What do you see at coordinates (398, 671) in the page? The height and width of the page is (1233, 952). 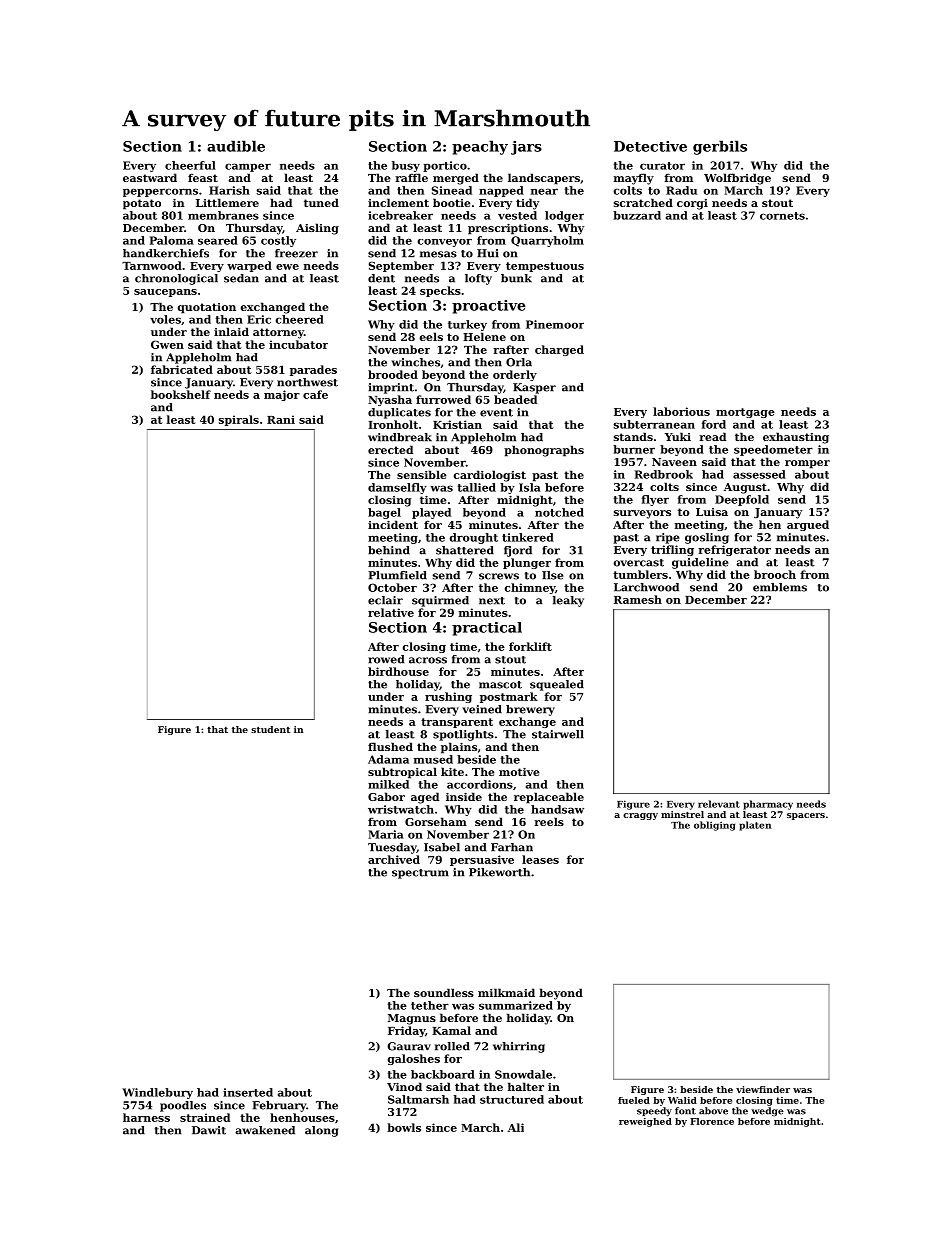 I see `birdhouse` at bounding box center [398, 671].
